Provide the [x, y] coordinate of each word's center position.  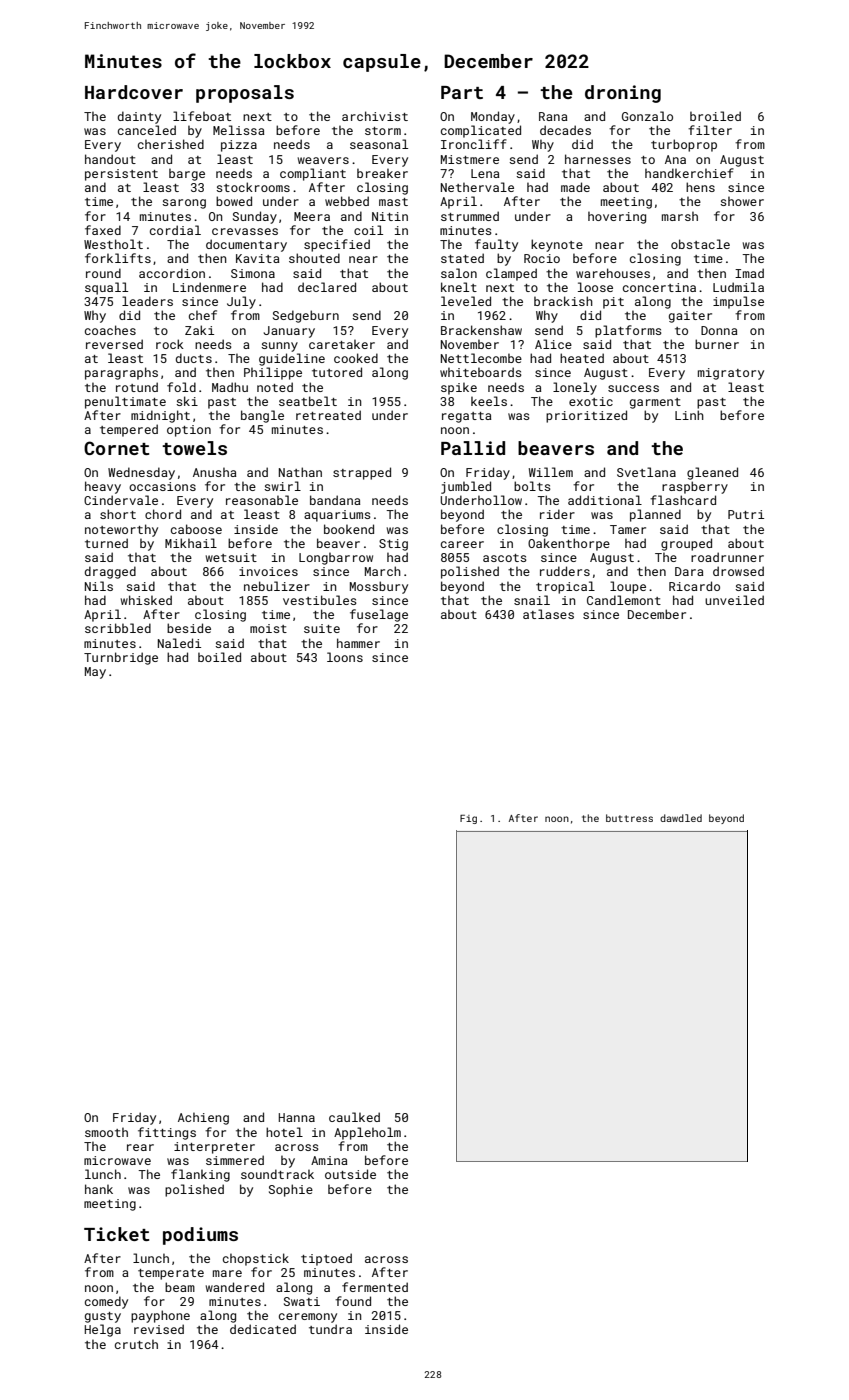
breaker [382, 173]
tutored [337, 372]
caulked [354, 1117]
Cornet [116, 448]
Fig [468, 819]
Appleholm [367, 1133]
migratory [731, 374]
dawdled [681, 818]
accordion [172, 273]
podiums [200, 1236]
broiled [715, 116]
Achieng [203, 1118]
